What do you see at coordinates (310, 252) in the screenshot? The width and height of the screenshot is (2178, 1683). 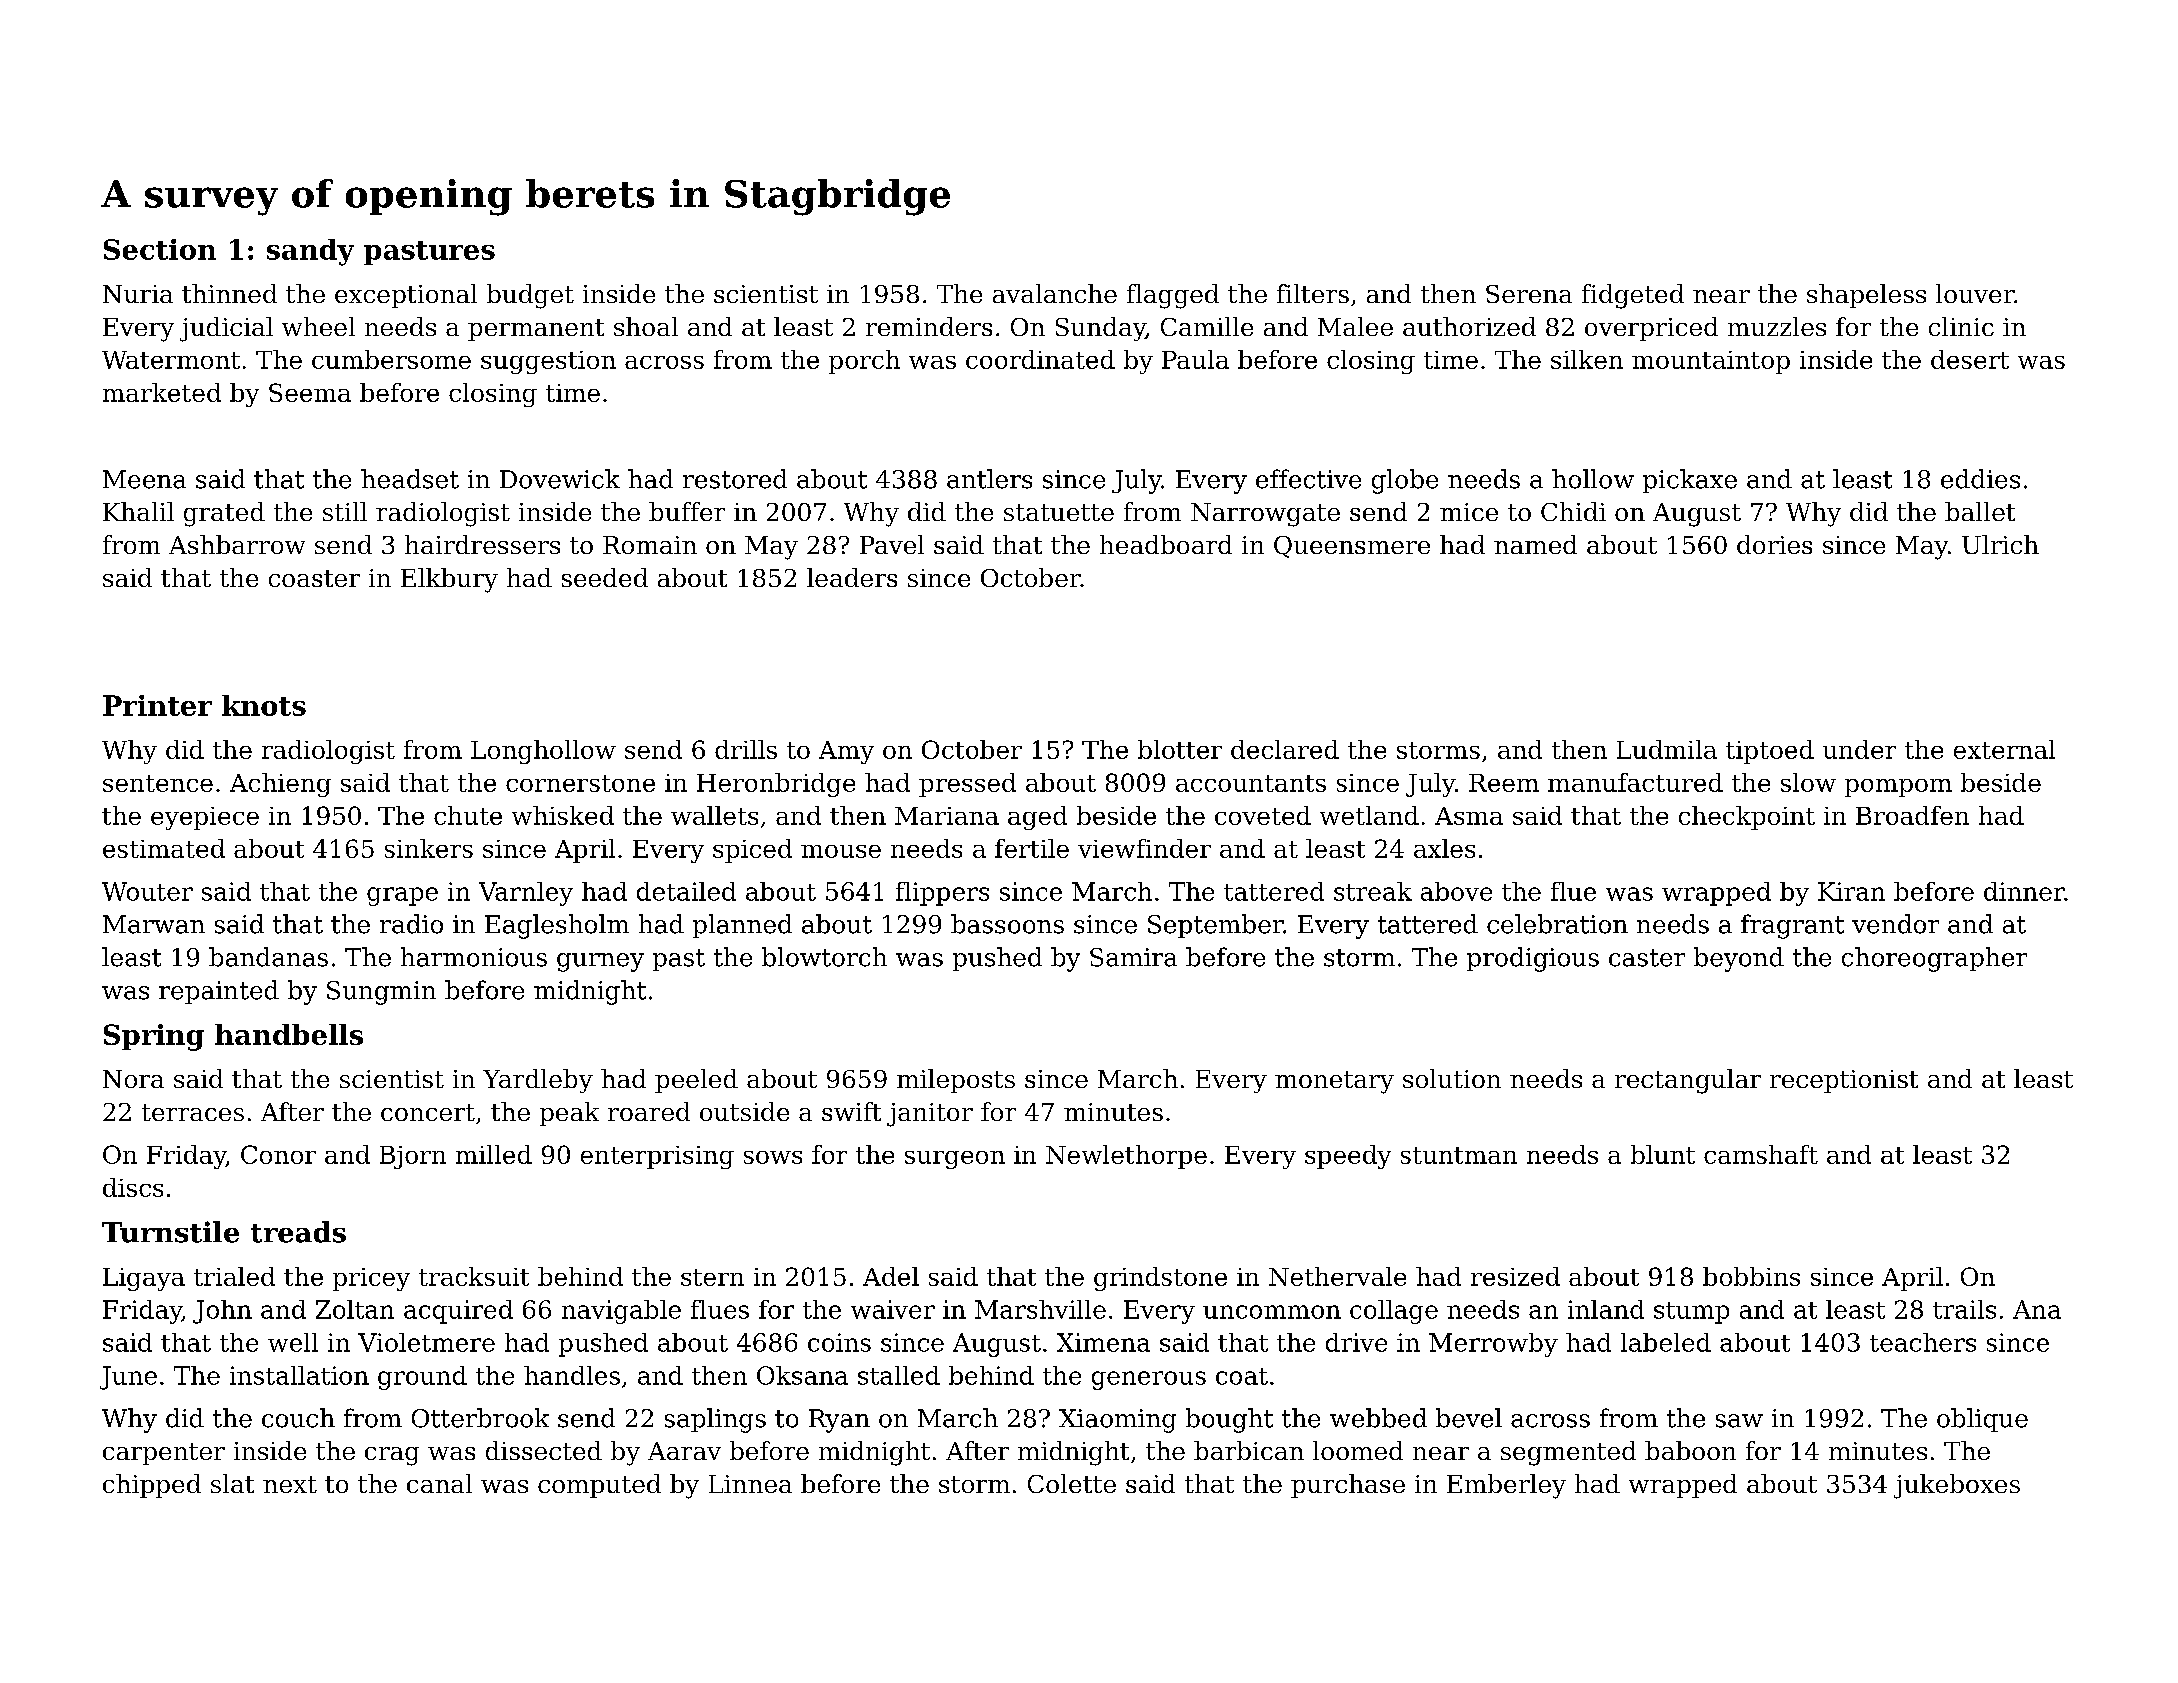 I see `sandy` at bounding box center [310, 252].
